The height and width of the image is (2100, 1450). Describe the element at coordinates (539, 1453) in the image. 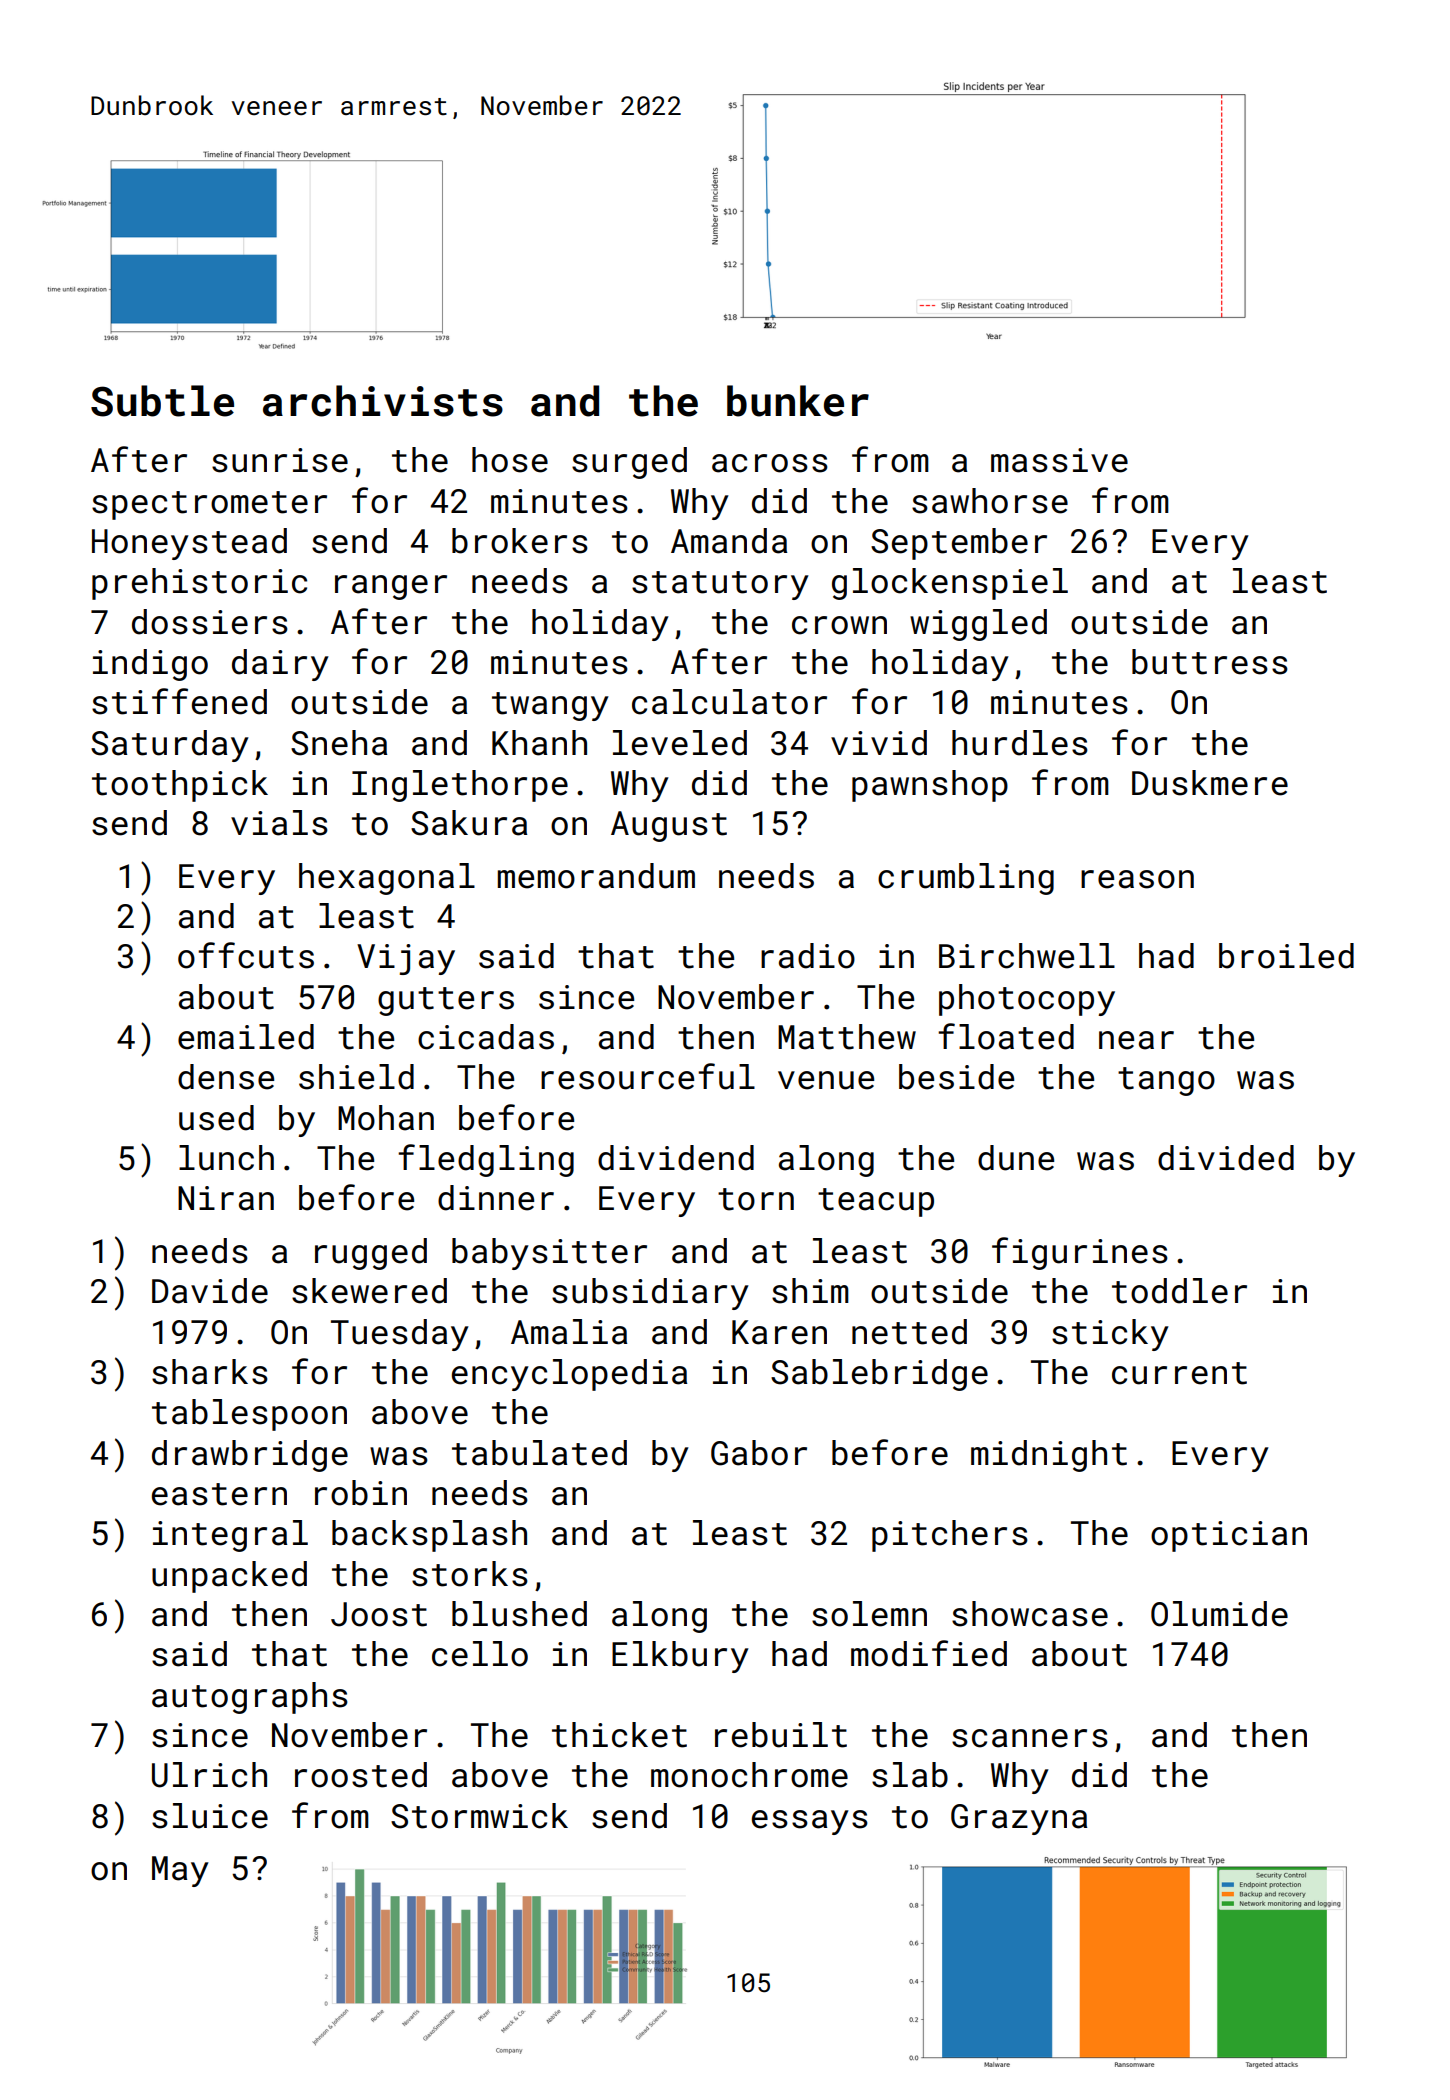

I see `tabulated` at that location.
